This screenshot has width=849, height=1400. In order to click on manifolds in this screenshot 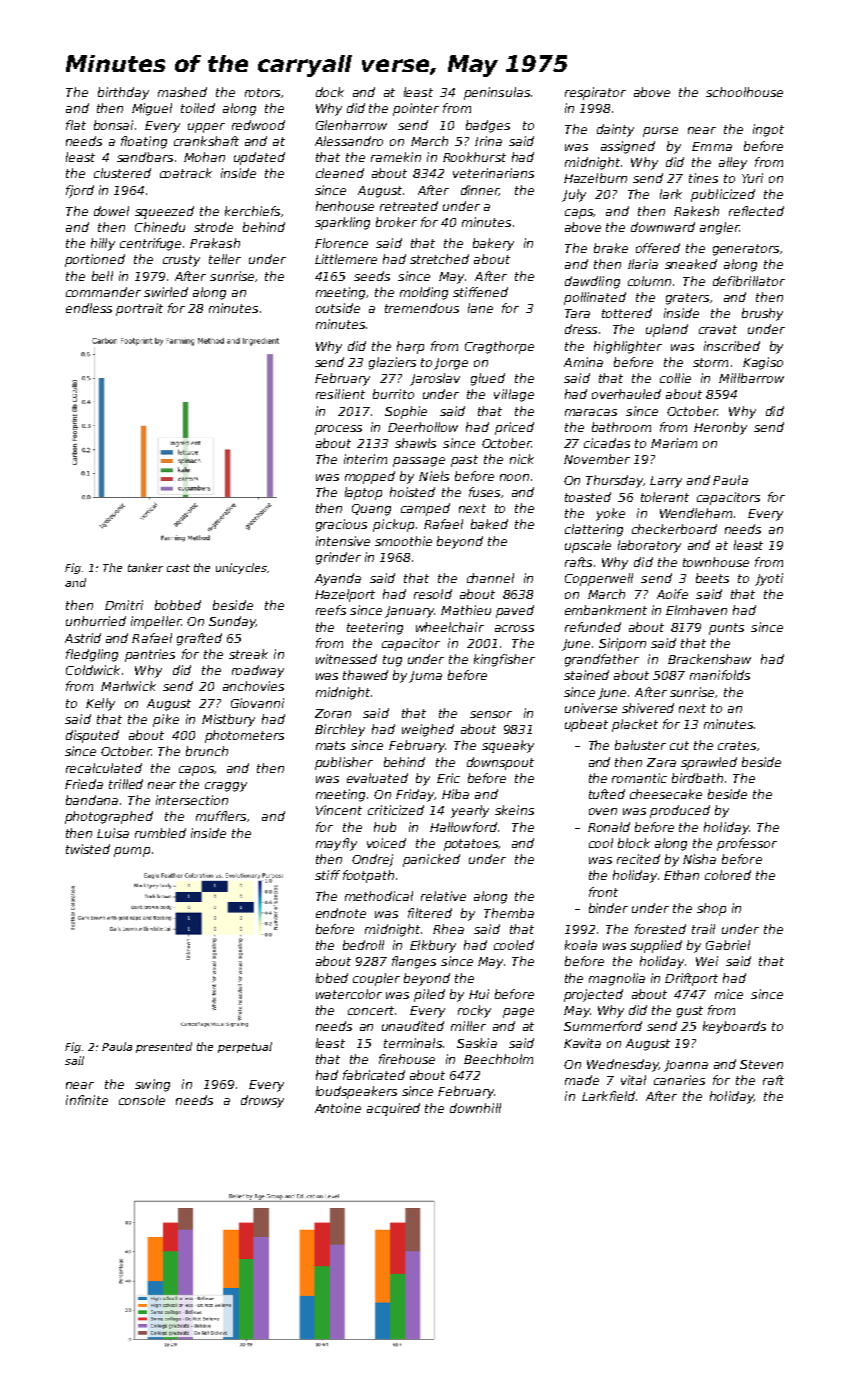, I will do `click(720, 675)`.
